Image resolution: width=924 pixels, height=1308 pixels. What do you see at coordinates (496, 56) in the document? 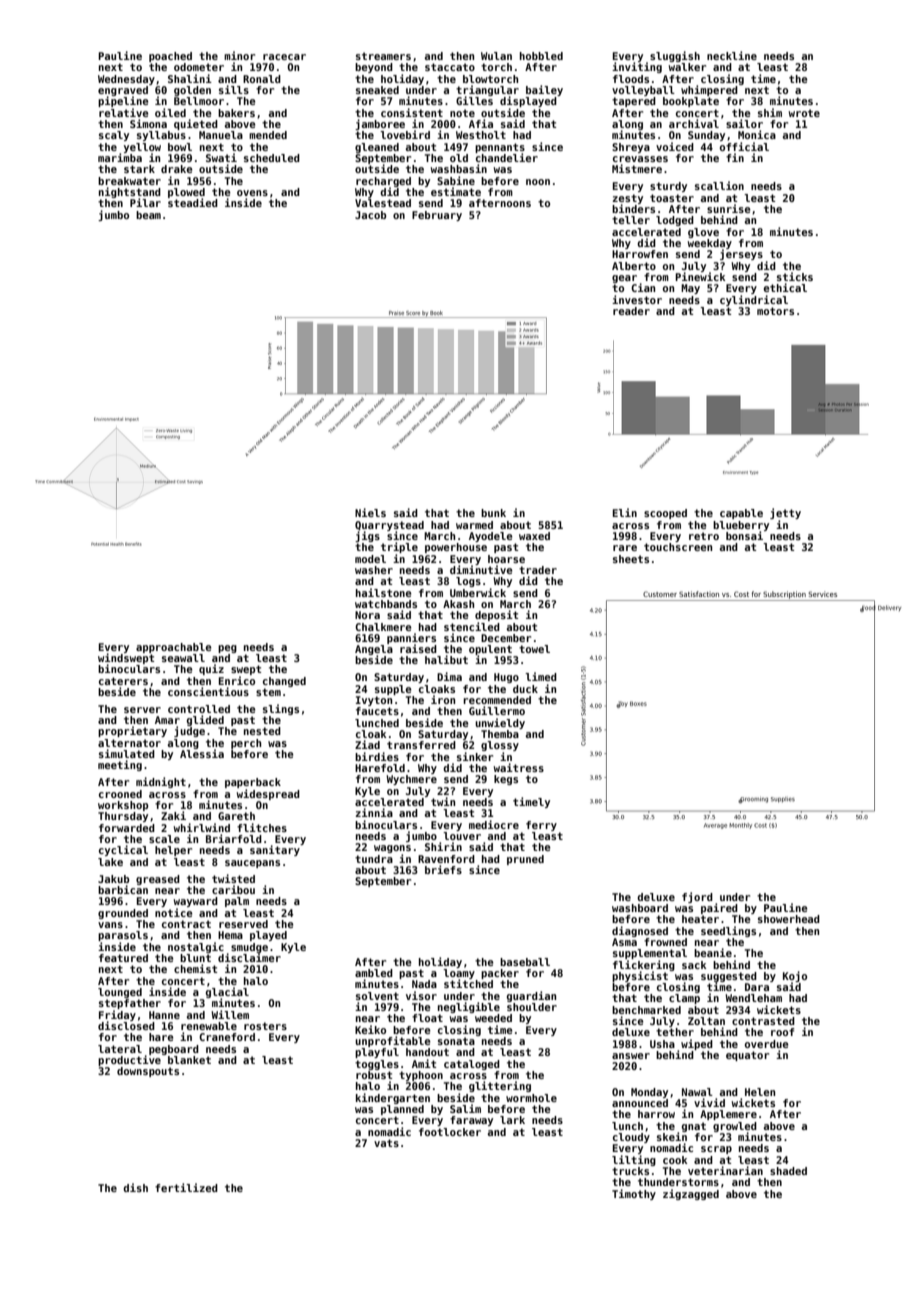
I see `Wulan` at bounding box center [496, 56].
